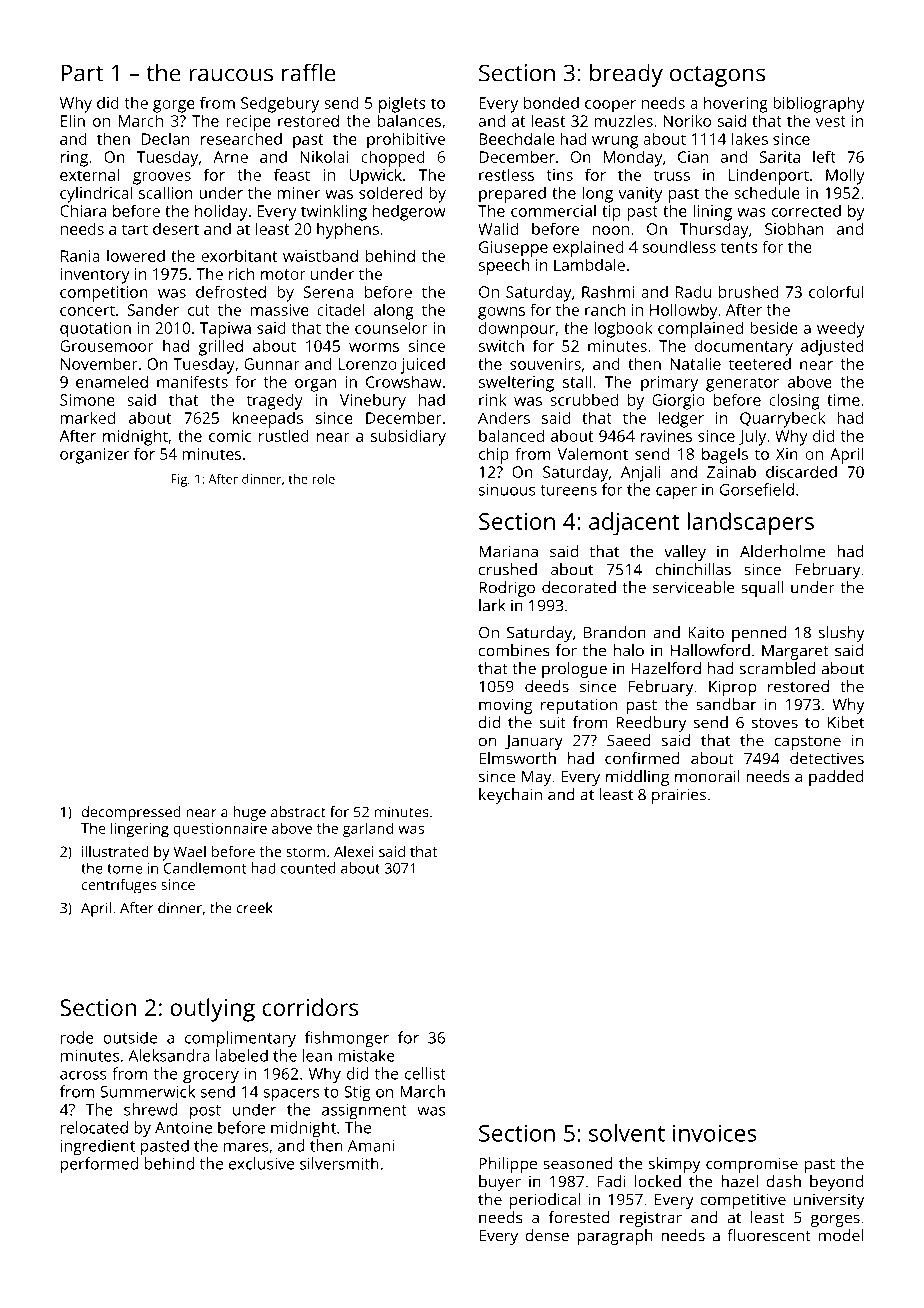 The image size is (924, 1308). What do you see at coordinates (769, 1235) in the document?
I see `fluorescent` at bounding box center [769, 1235].
